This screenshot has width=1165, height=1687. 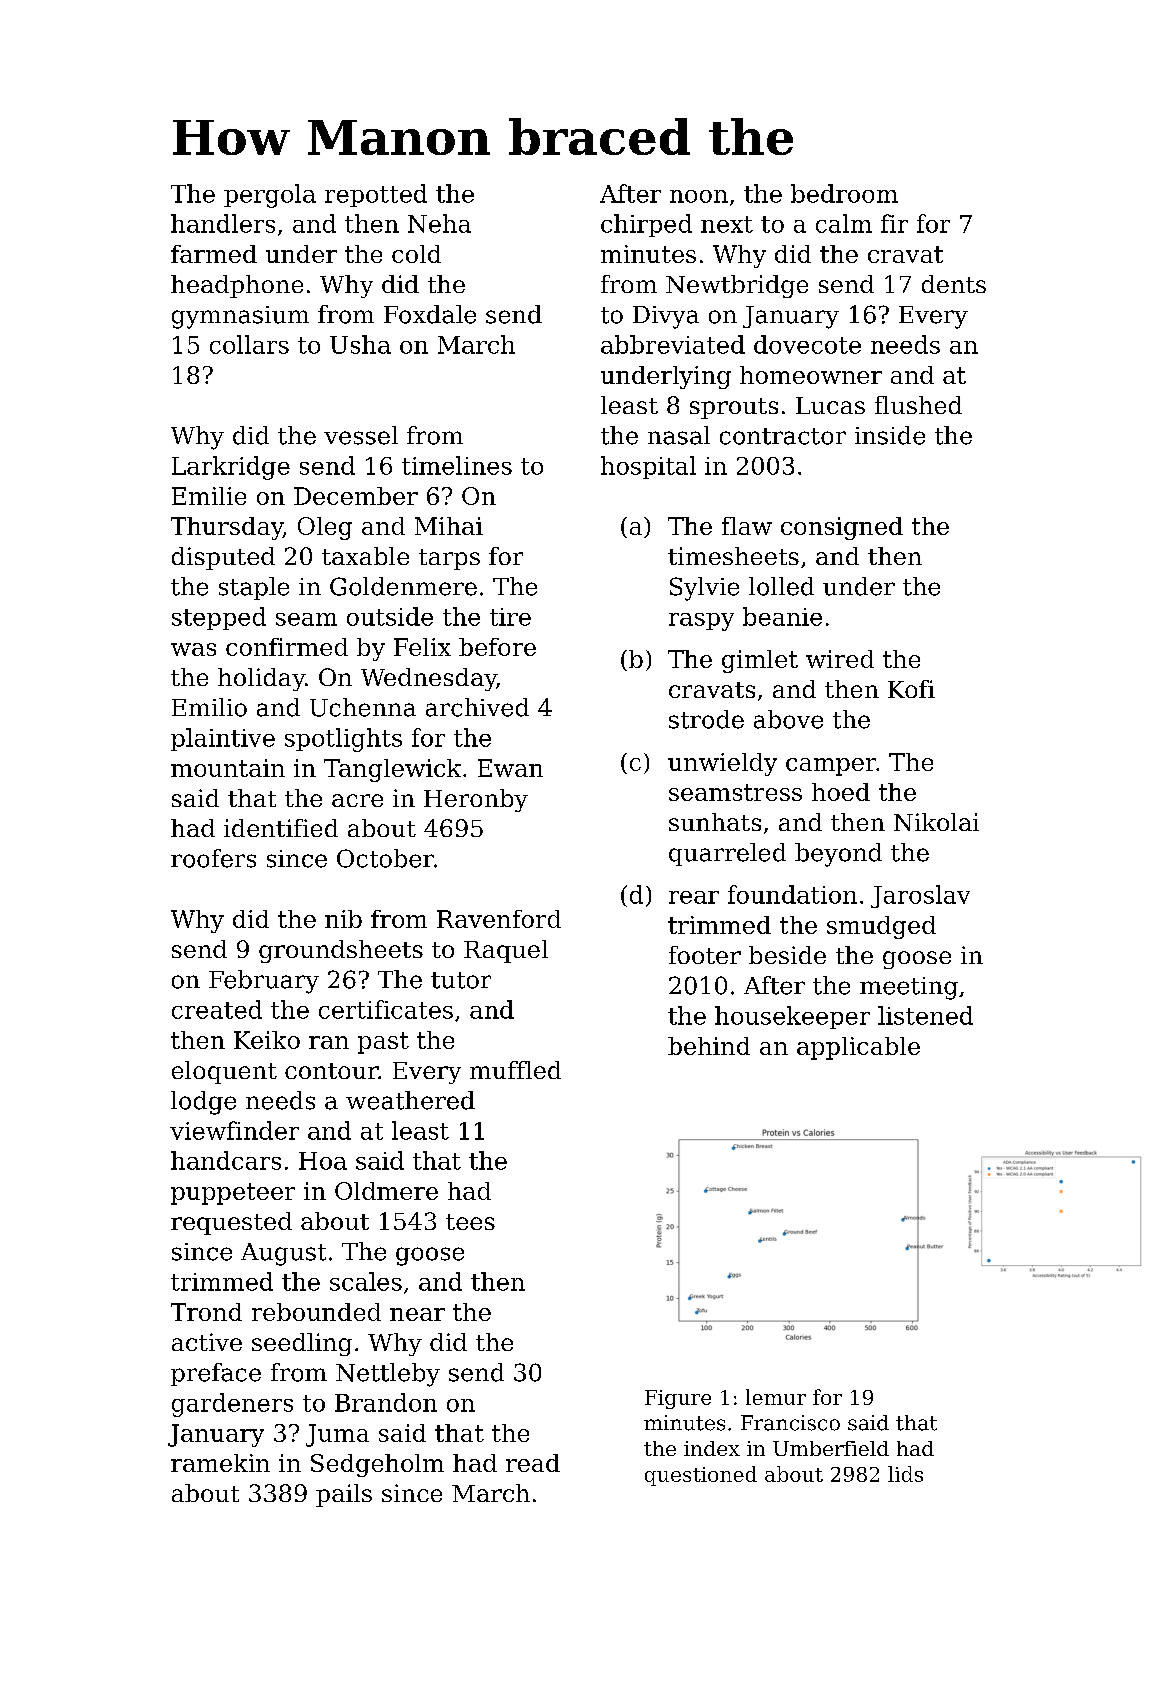 What do you see at coordinates (781, 586) in the screenshot?
I see `lolled` at bounding box center [781, 586].
